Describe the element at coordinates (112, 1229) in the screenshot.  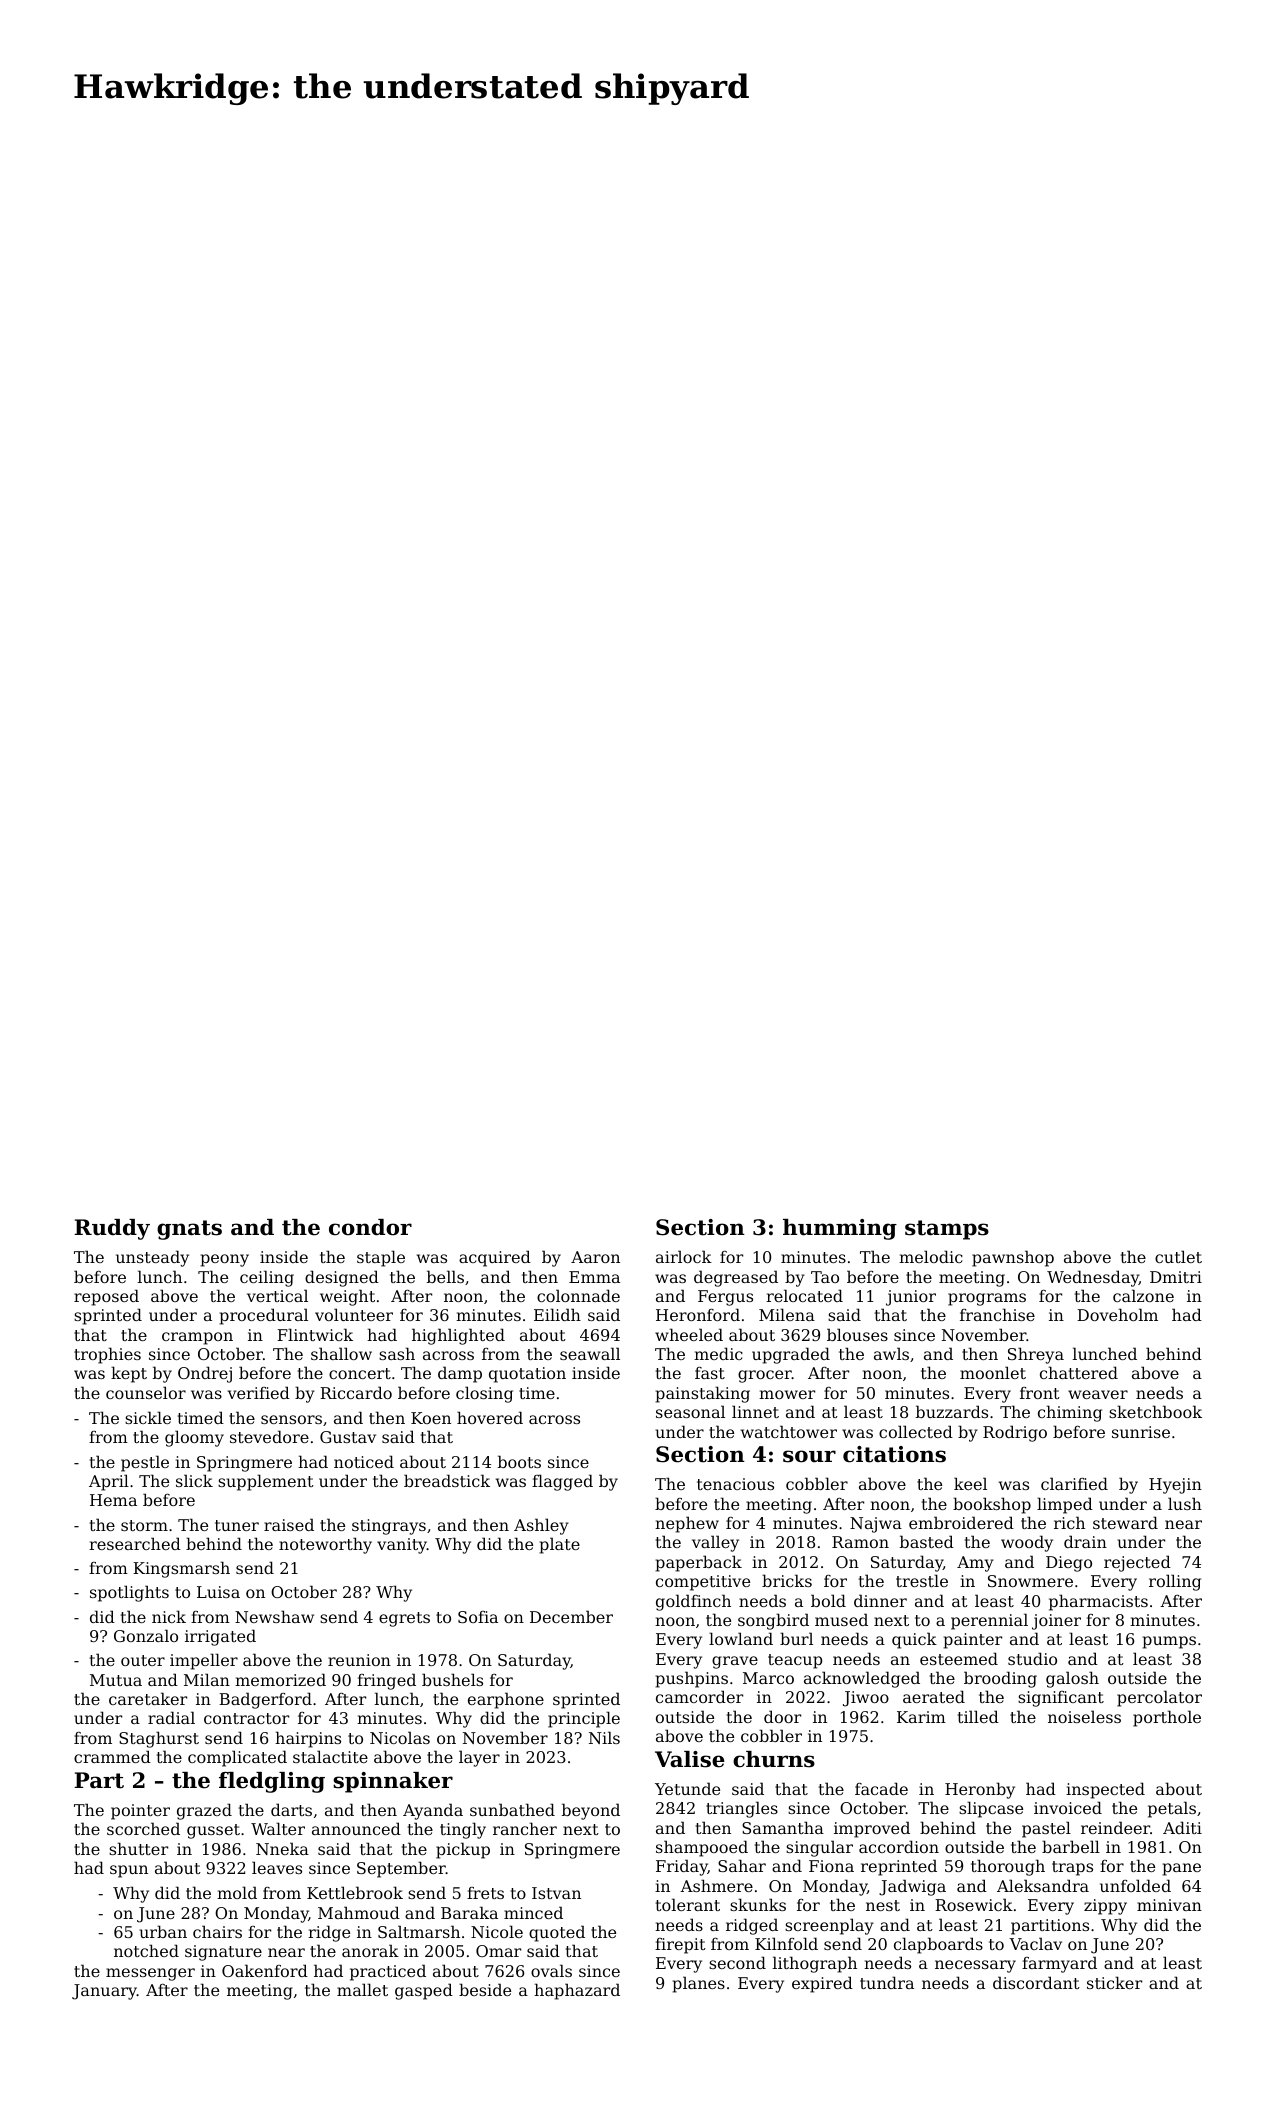
I see `Ruddy` at that location.
